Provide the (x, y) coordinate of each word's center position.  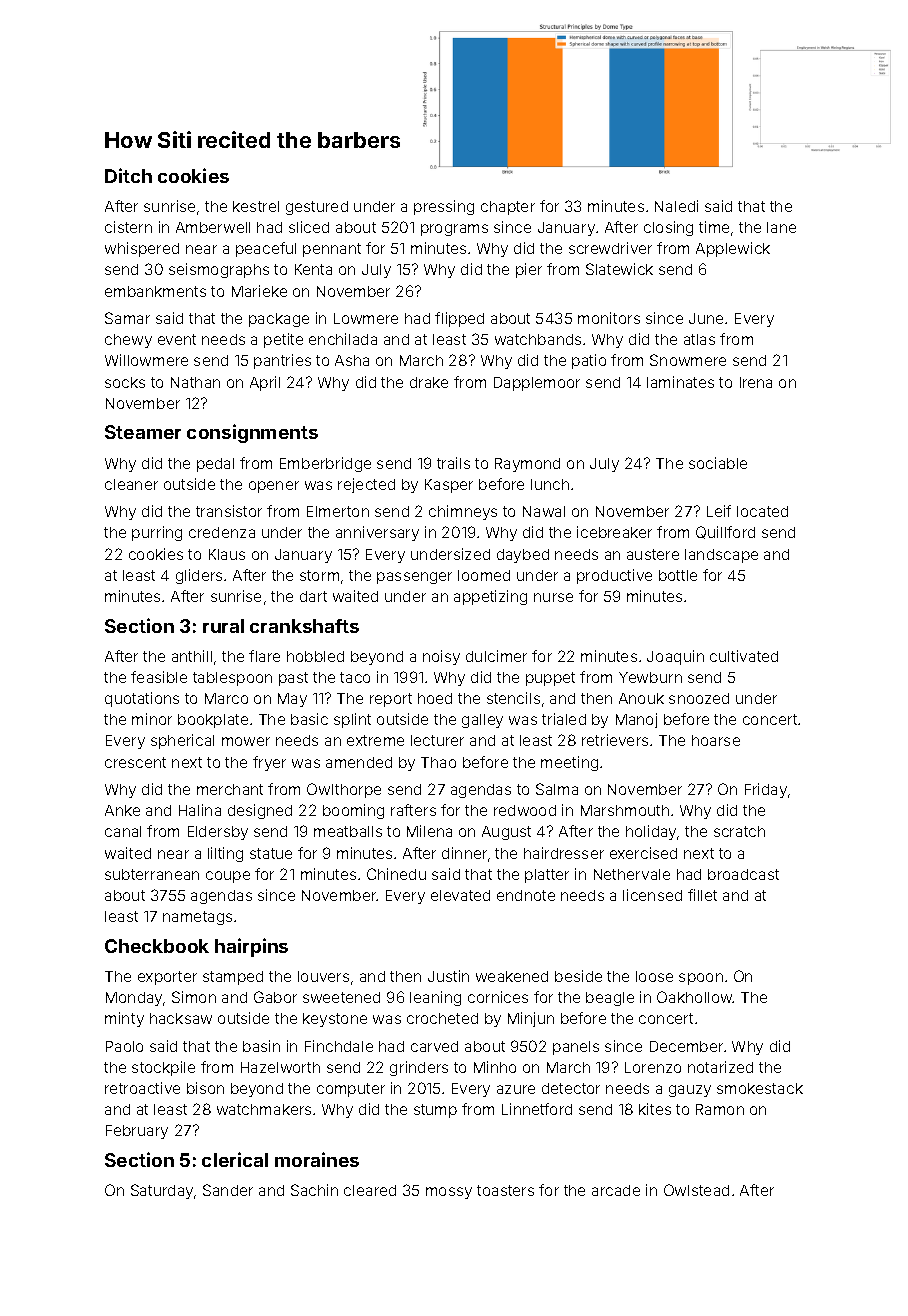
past (293, 679)
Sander (228, 1190)
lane (781, 227)
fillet (702, 895)
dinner (464, 853)
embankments (155, 291)
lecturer (437, 740)
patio (589, 361)
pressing (444, 207)
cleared (370, 1190)
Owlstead (696, 1190)
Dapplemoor (537, 384)
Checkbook (157, 946)
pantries (282, 361)
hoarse (716, 740)
